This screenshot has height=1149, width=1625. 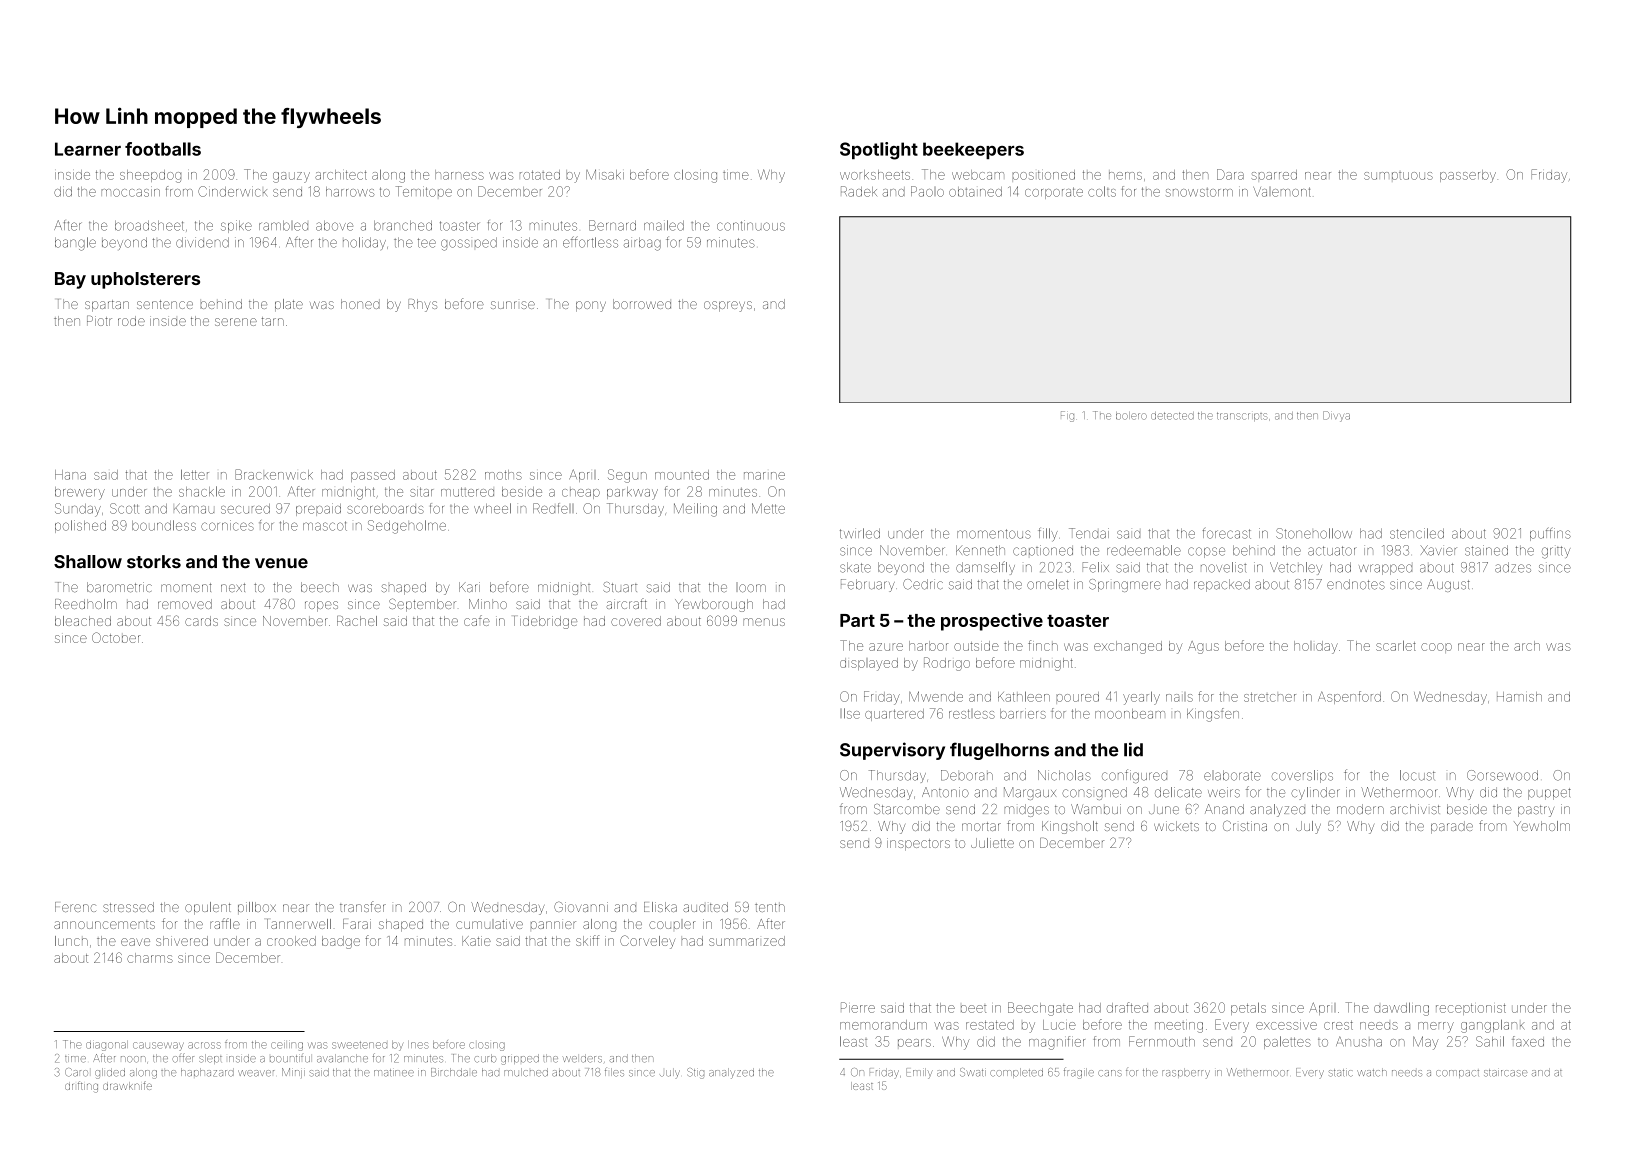 What do you see at coordinates (467, 492) in the screenshot?
I see `muttered` at bounding box center [467, 492].
